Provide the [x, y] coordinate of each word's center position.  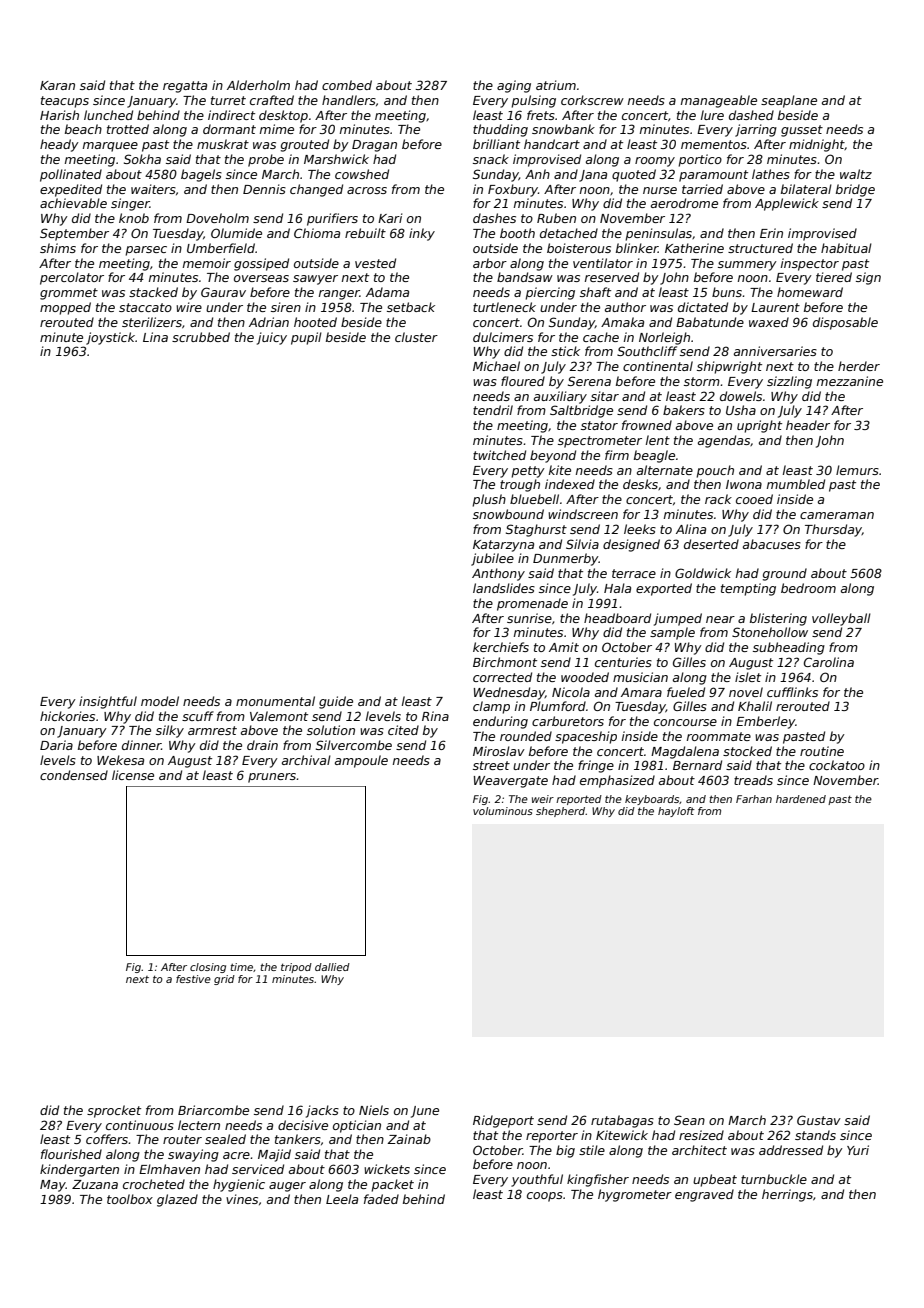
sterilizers [152, 322]
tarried [702, 189]
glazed [177, 1200]
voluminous [503, 811]
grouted [305, 145]
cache [601, 337]
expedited [71, 190]
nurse [660, 190]
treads [753, 780]
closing [208, 968]
